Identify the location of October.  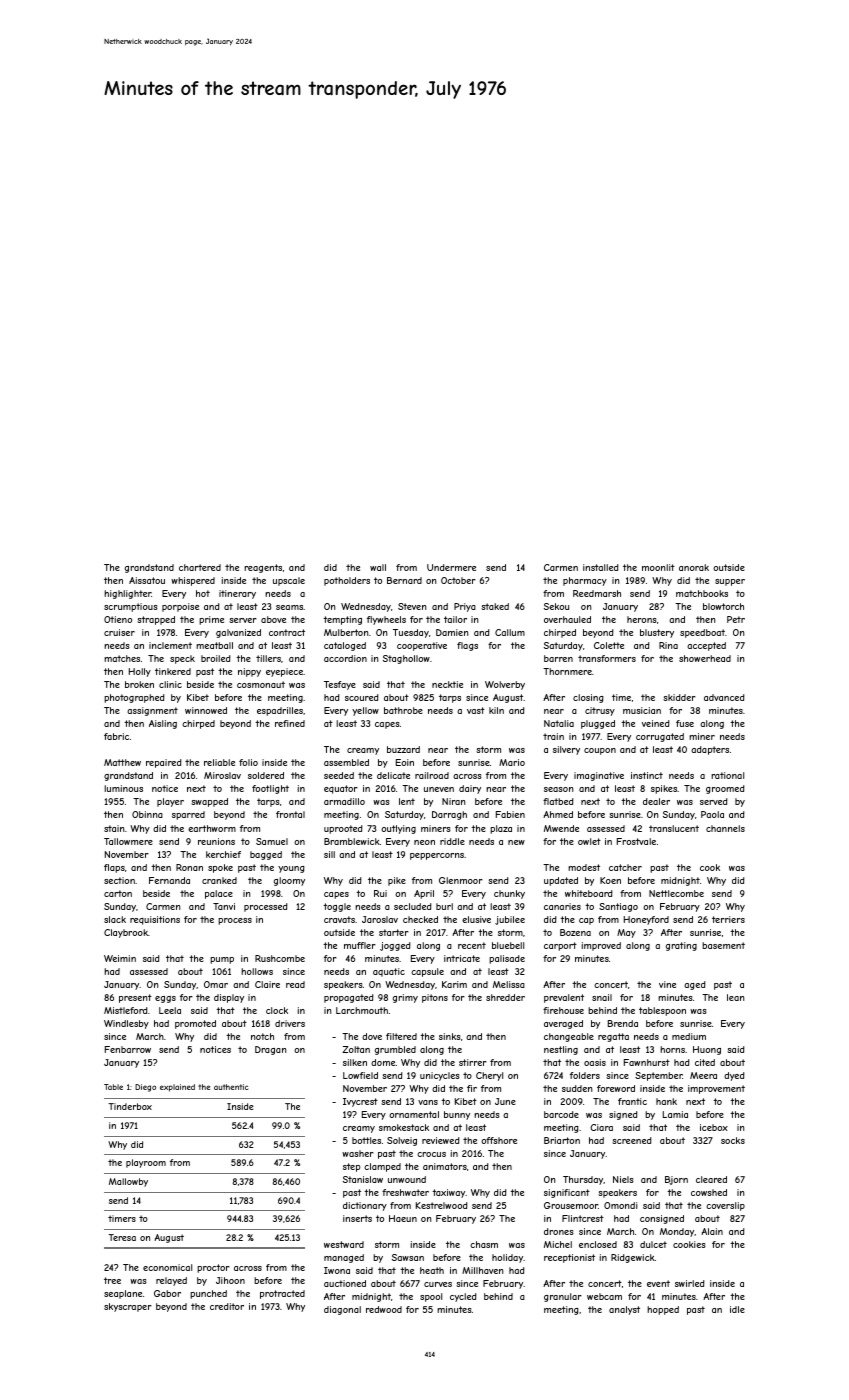
(458, 580).
